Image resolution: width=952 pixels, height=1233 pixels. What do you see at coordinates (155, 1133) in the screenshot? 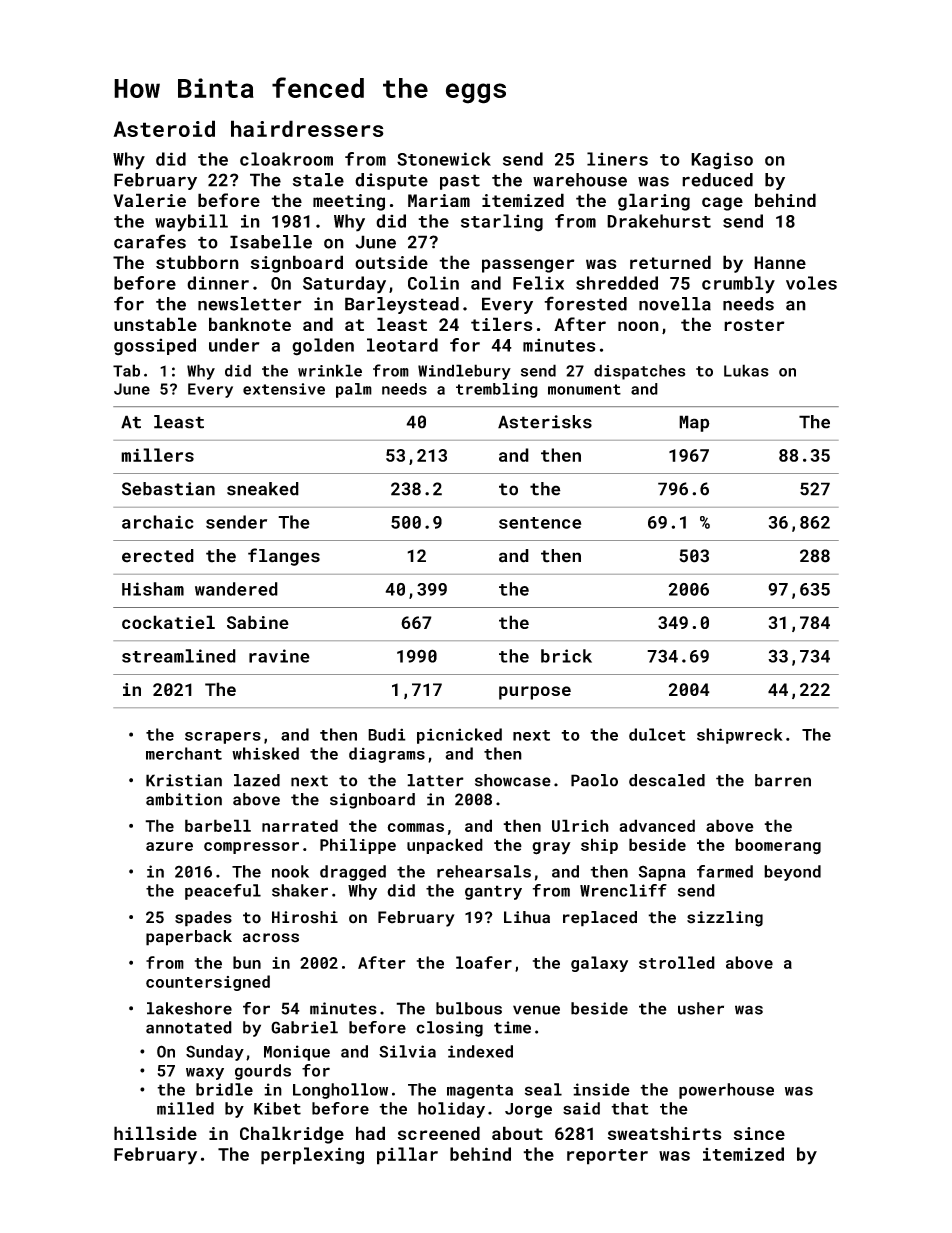
I see `hillside` at bounding box center [155, 1133].
